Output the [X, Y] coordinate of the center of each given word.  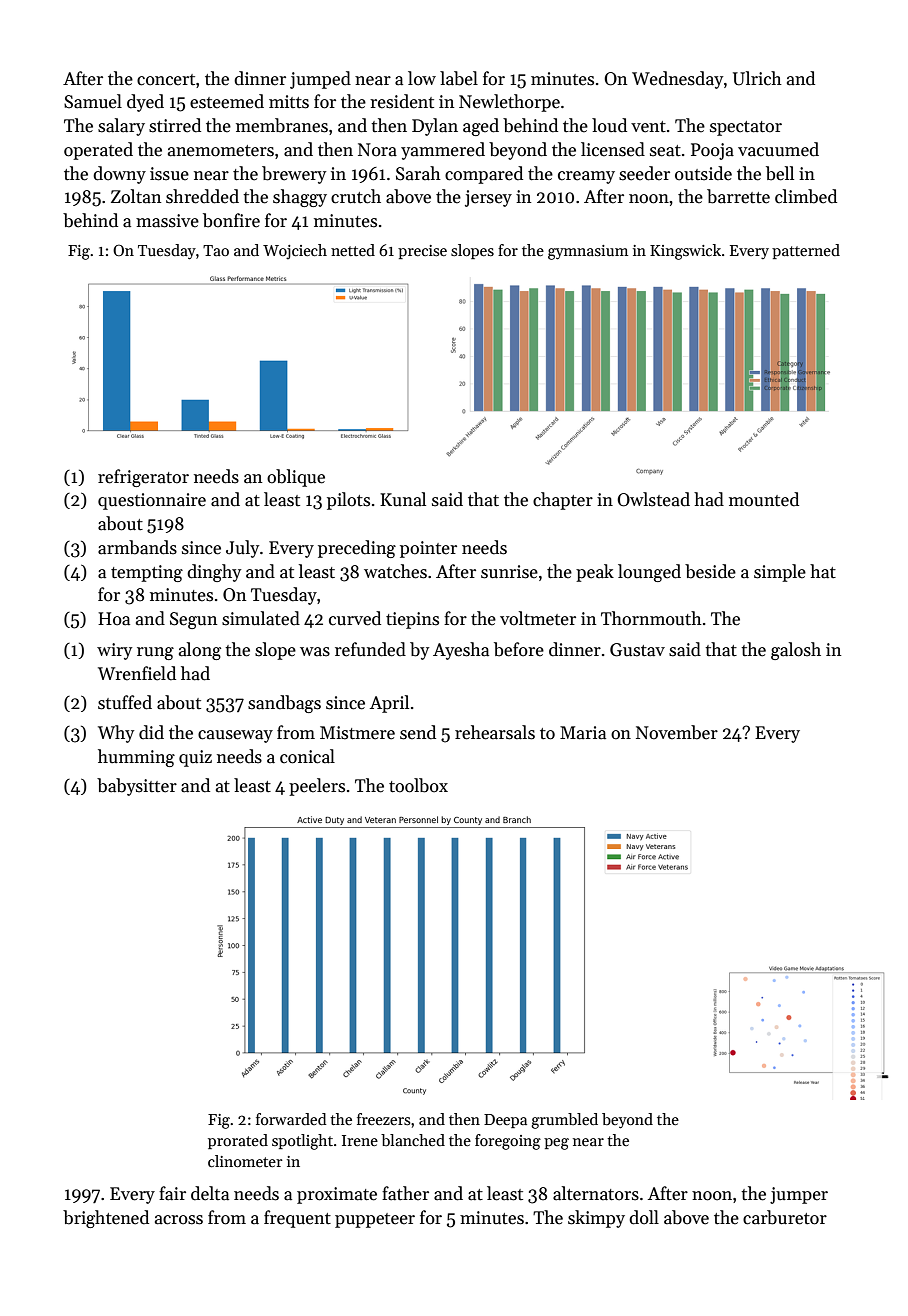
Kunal [403, 499]
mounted [764, 499]
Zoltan [136, 196]
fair [172, 1193]
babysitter [137, 787]
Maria [583, 733]
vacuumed [778, 149]
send [418, 732]
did [151, 732]
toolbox [418, 785]
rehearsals [495, 732]
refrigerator [143, 478]
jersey [488, 198]
